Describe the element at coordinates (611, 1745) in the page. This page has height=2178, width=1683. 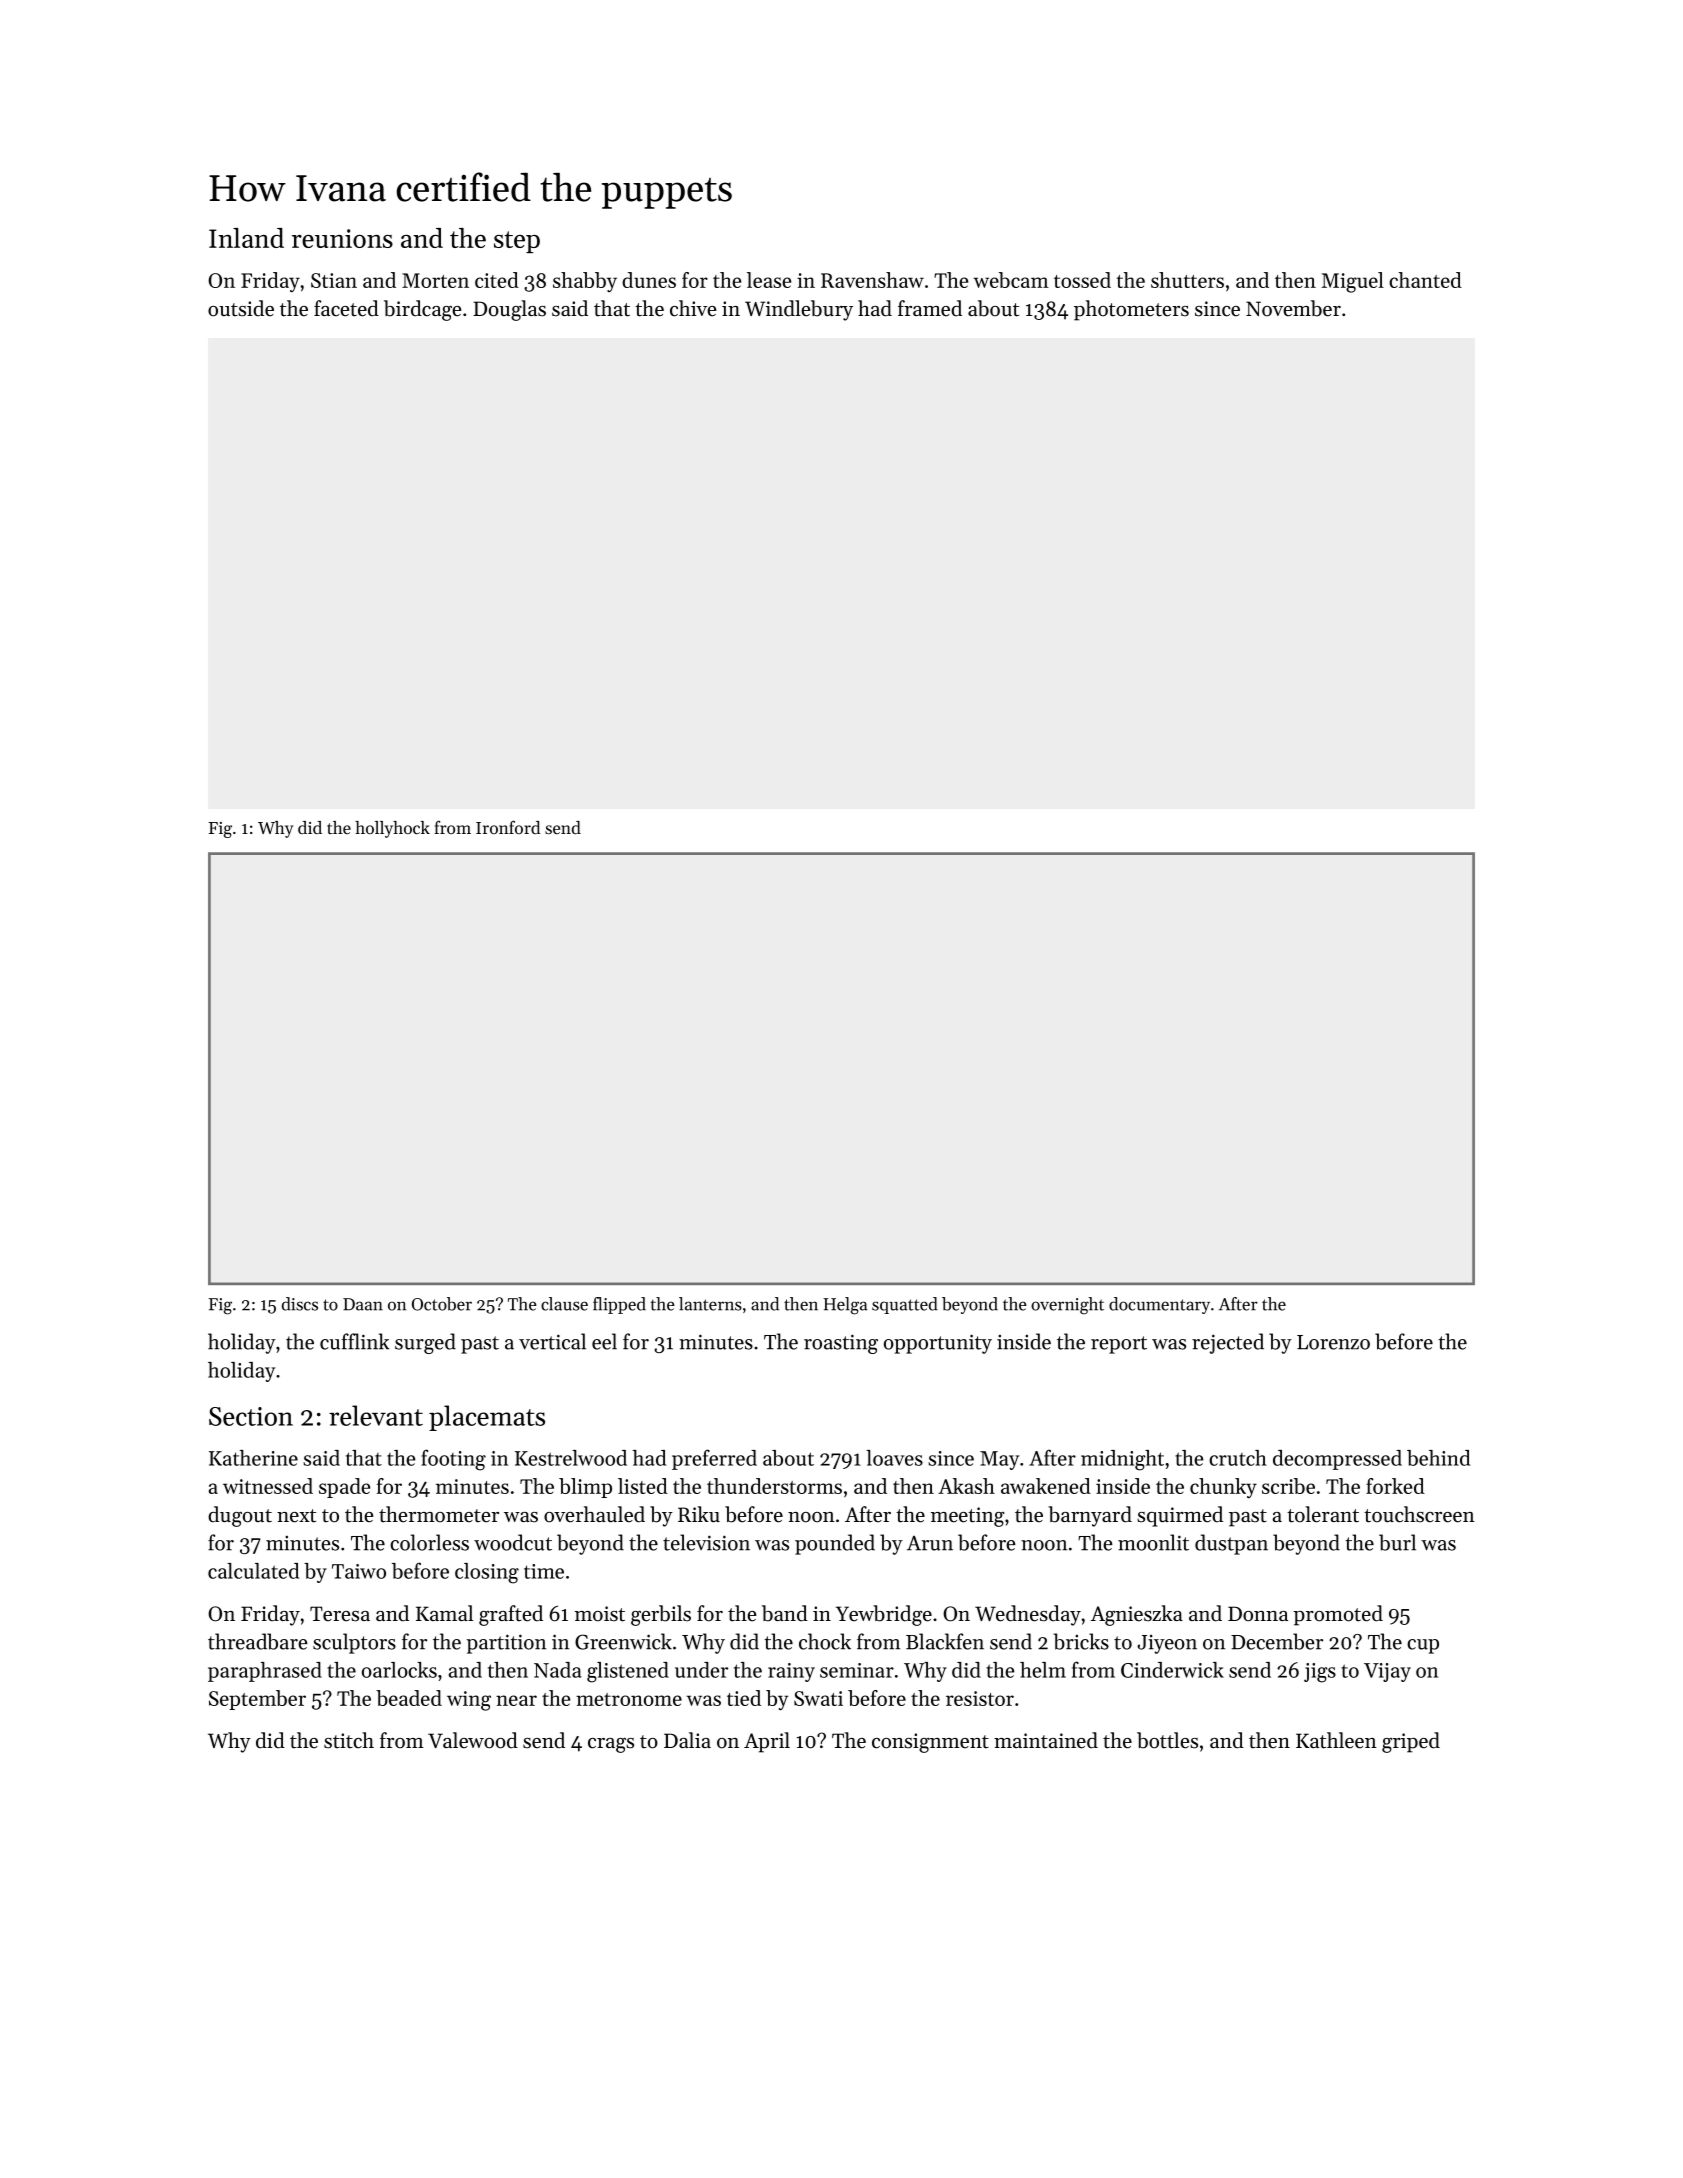
I see `crags` at that location.
